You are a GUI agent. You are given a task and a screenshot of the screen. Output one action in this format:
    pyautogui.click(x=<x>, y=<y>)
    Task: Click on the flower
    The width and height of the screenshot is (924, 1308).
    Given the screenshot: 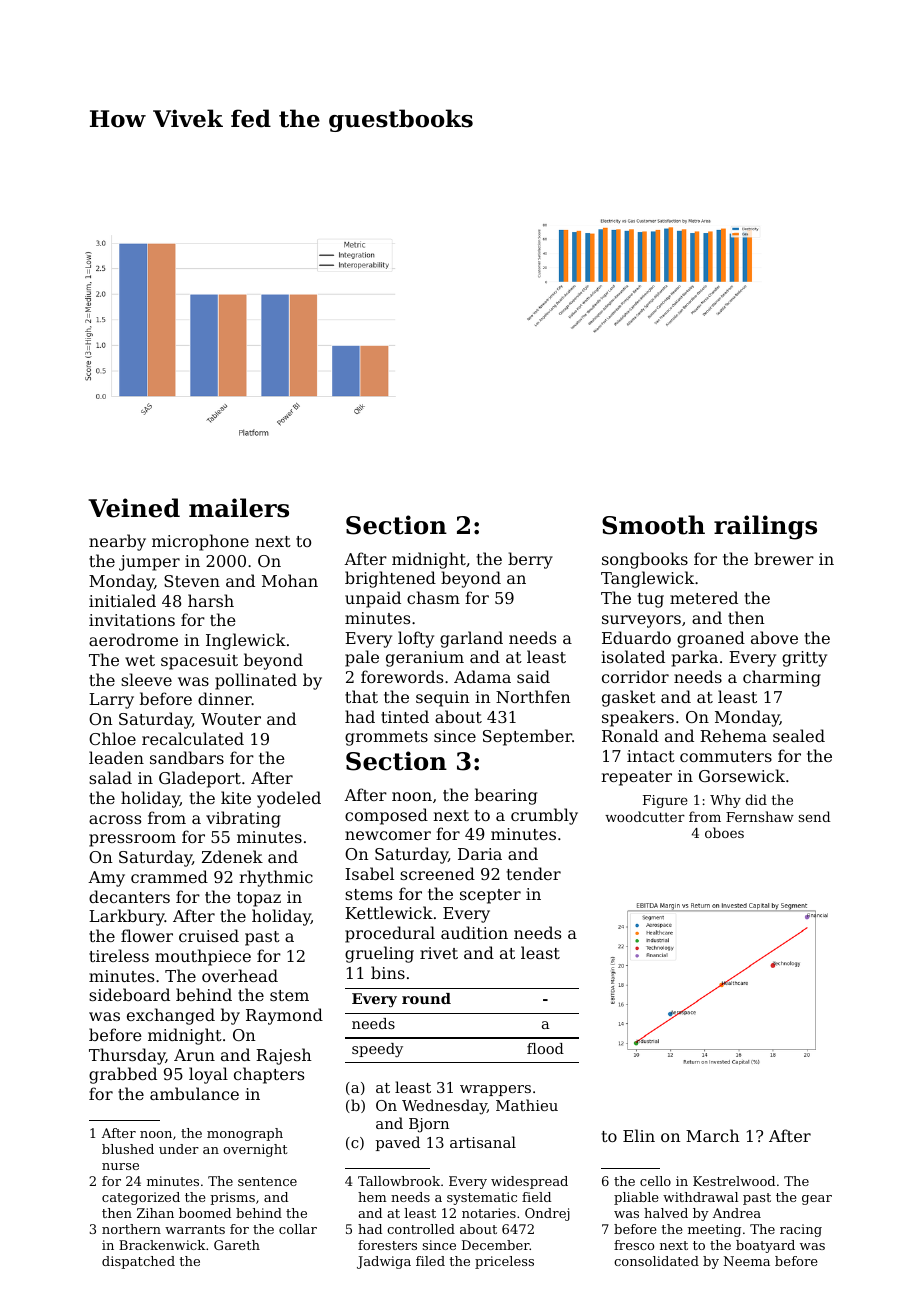 What is the action you would take?
    pyautogui.click(x=147, y=935)
